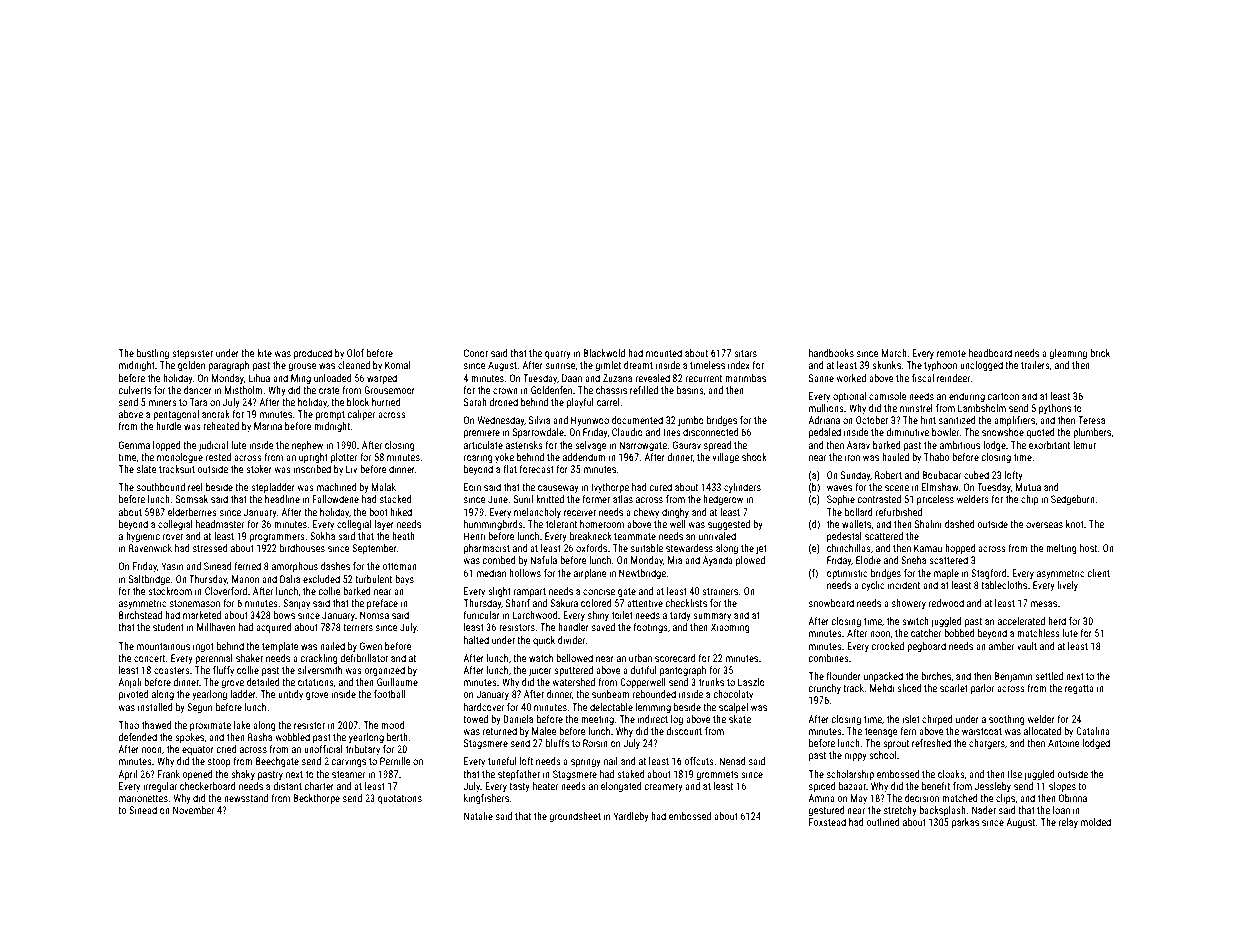 The height and width of the screenshot is (952, 1233). I want to click on Hyunwoo, so click(590, 421).
